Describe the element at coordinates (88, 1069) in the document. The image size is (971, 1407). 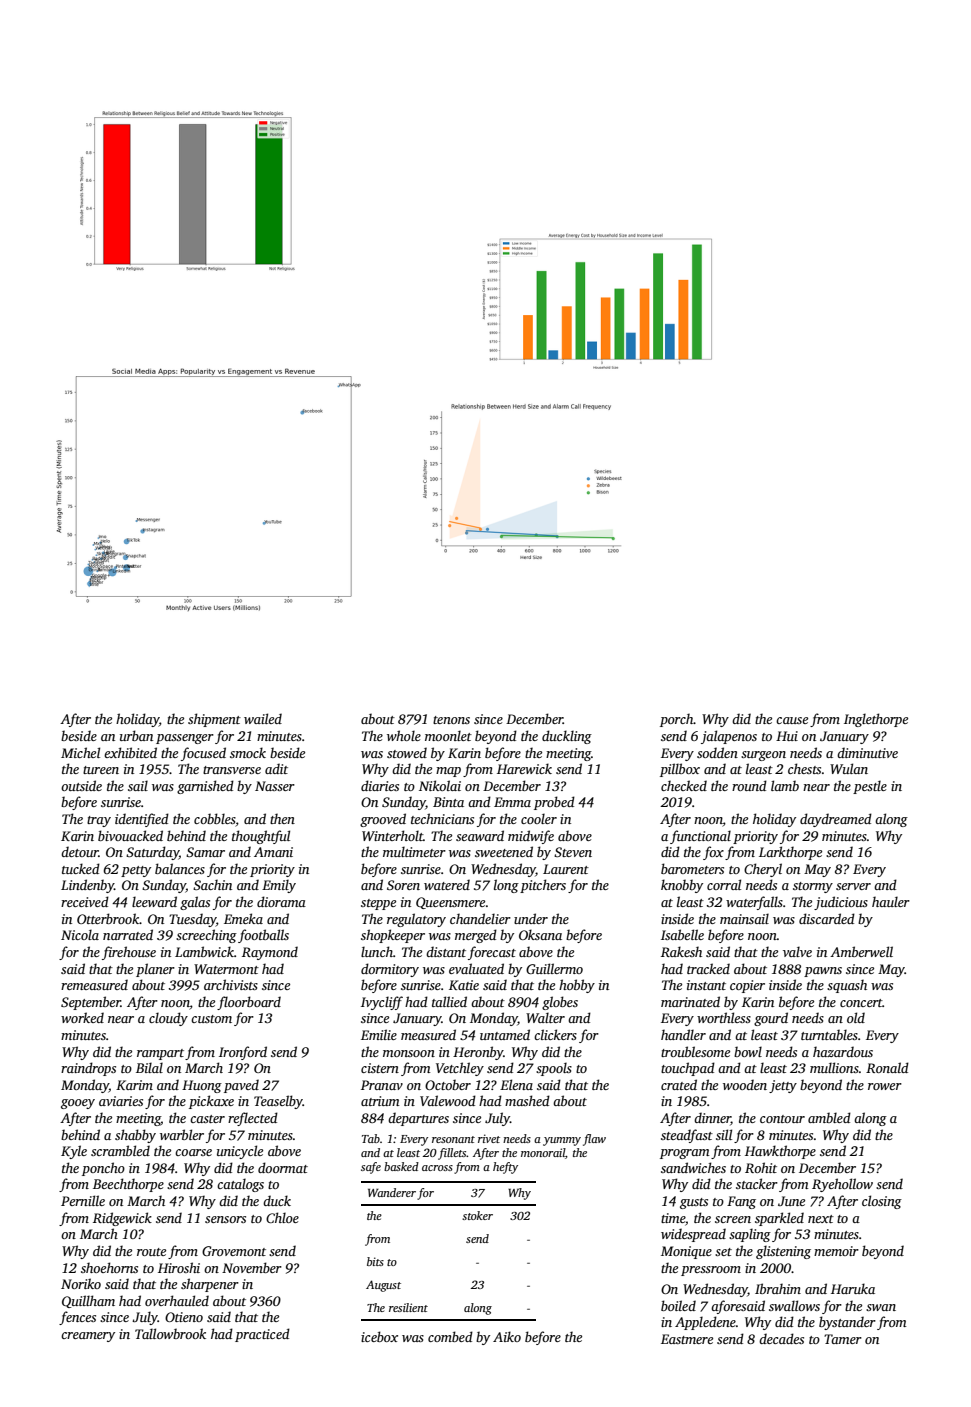
I see `raindrops` at that location.
